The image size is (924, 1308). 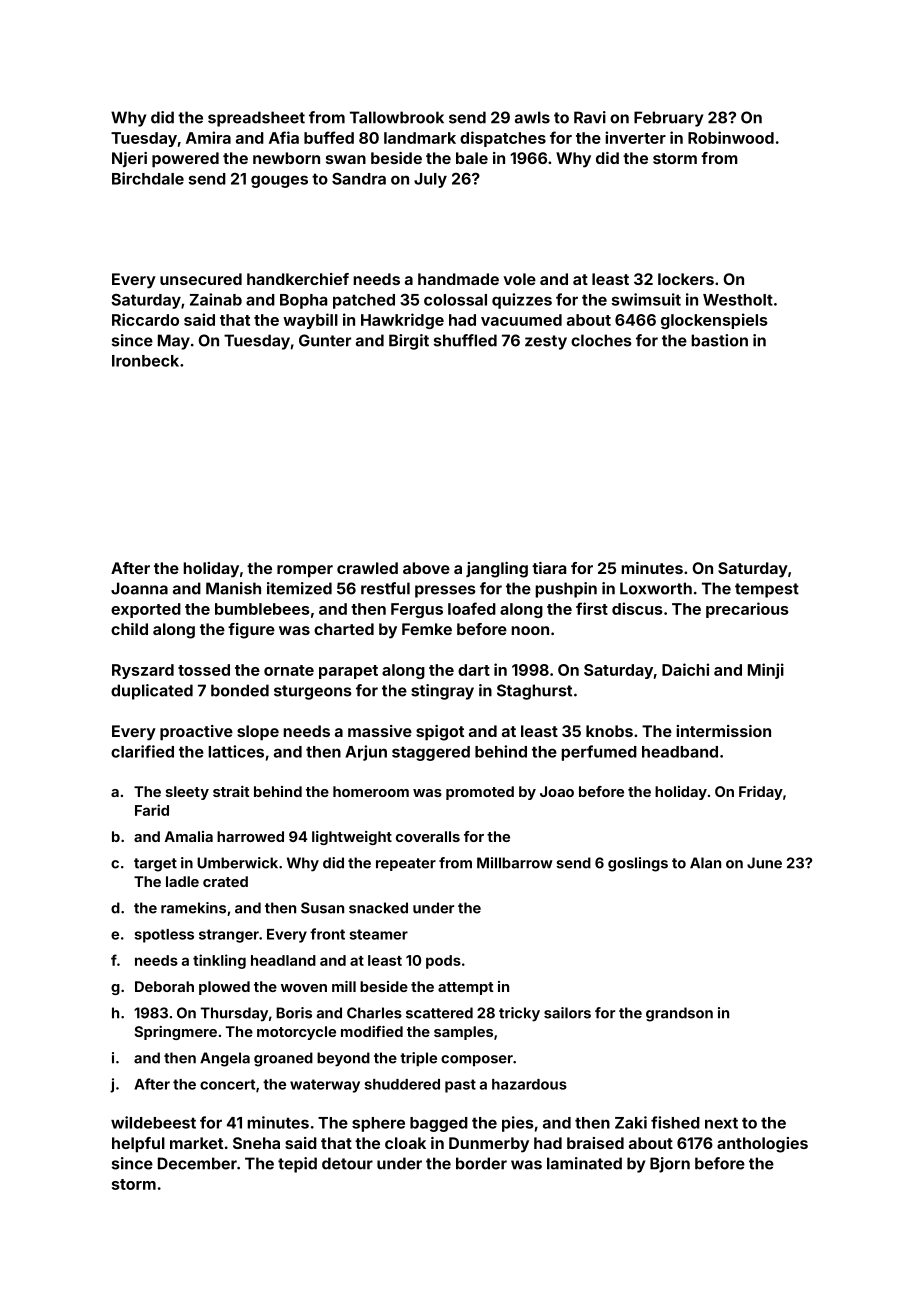 What do you see at coordinates (145, 319) in the document?
I see `Riccardo` at bounding box center [145, 319].
